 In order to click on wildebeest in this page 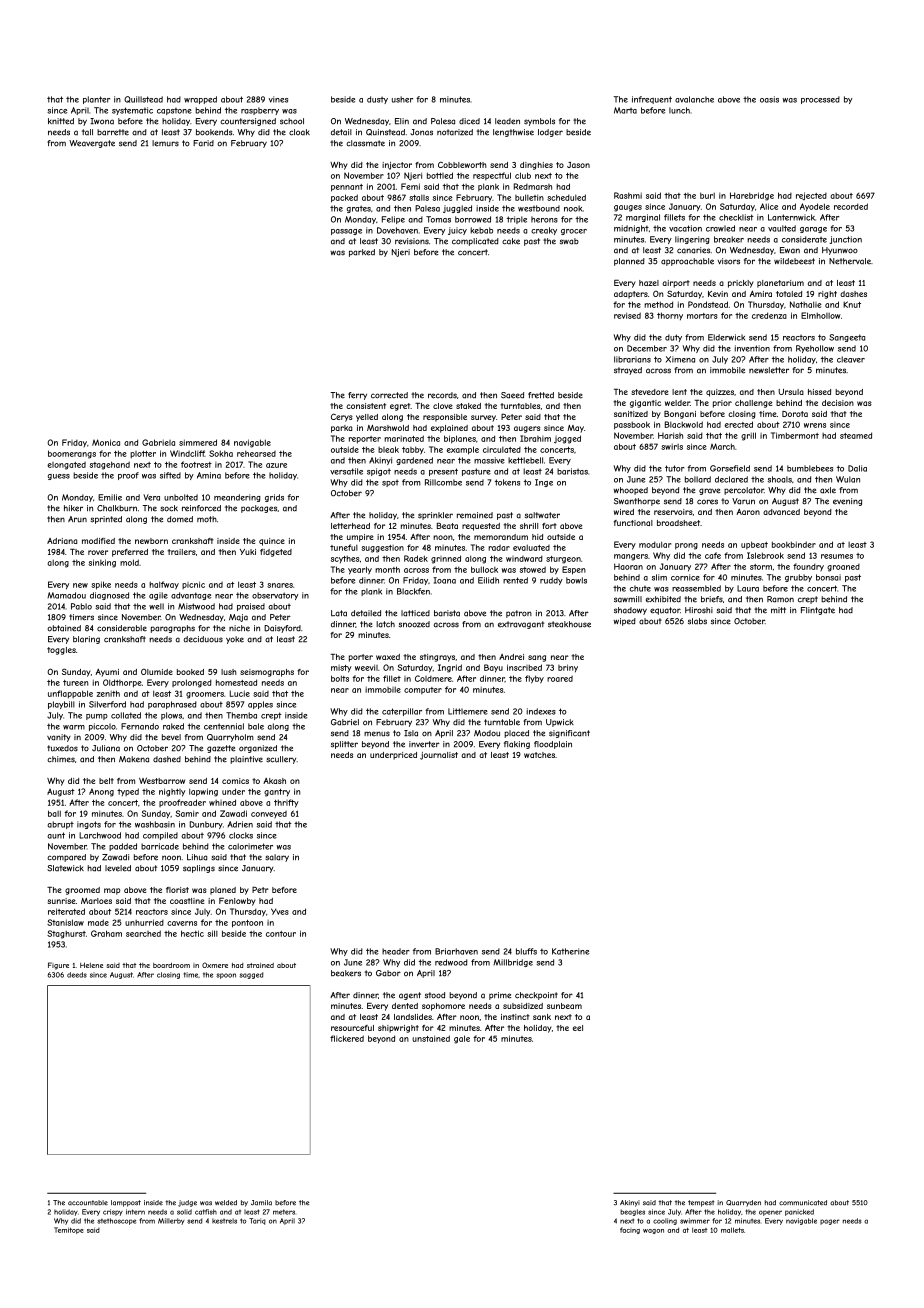, I will do `click(794, 261)`.
